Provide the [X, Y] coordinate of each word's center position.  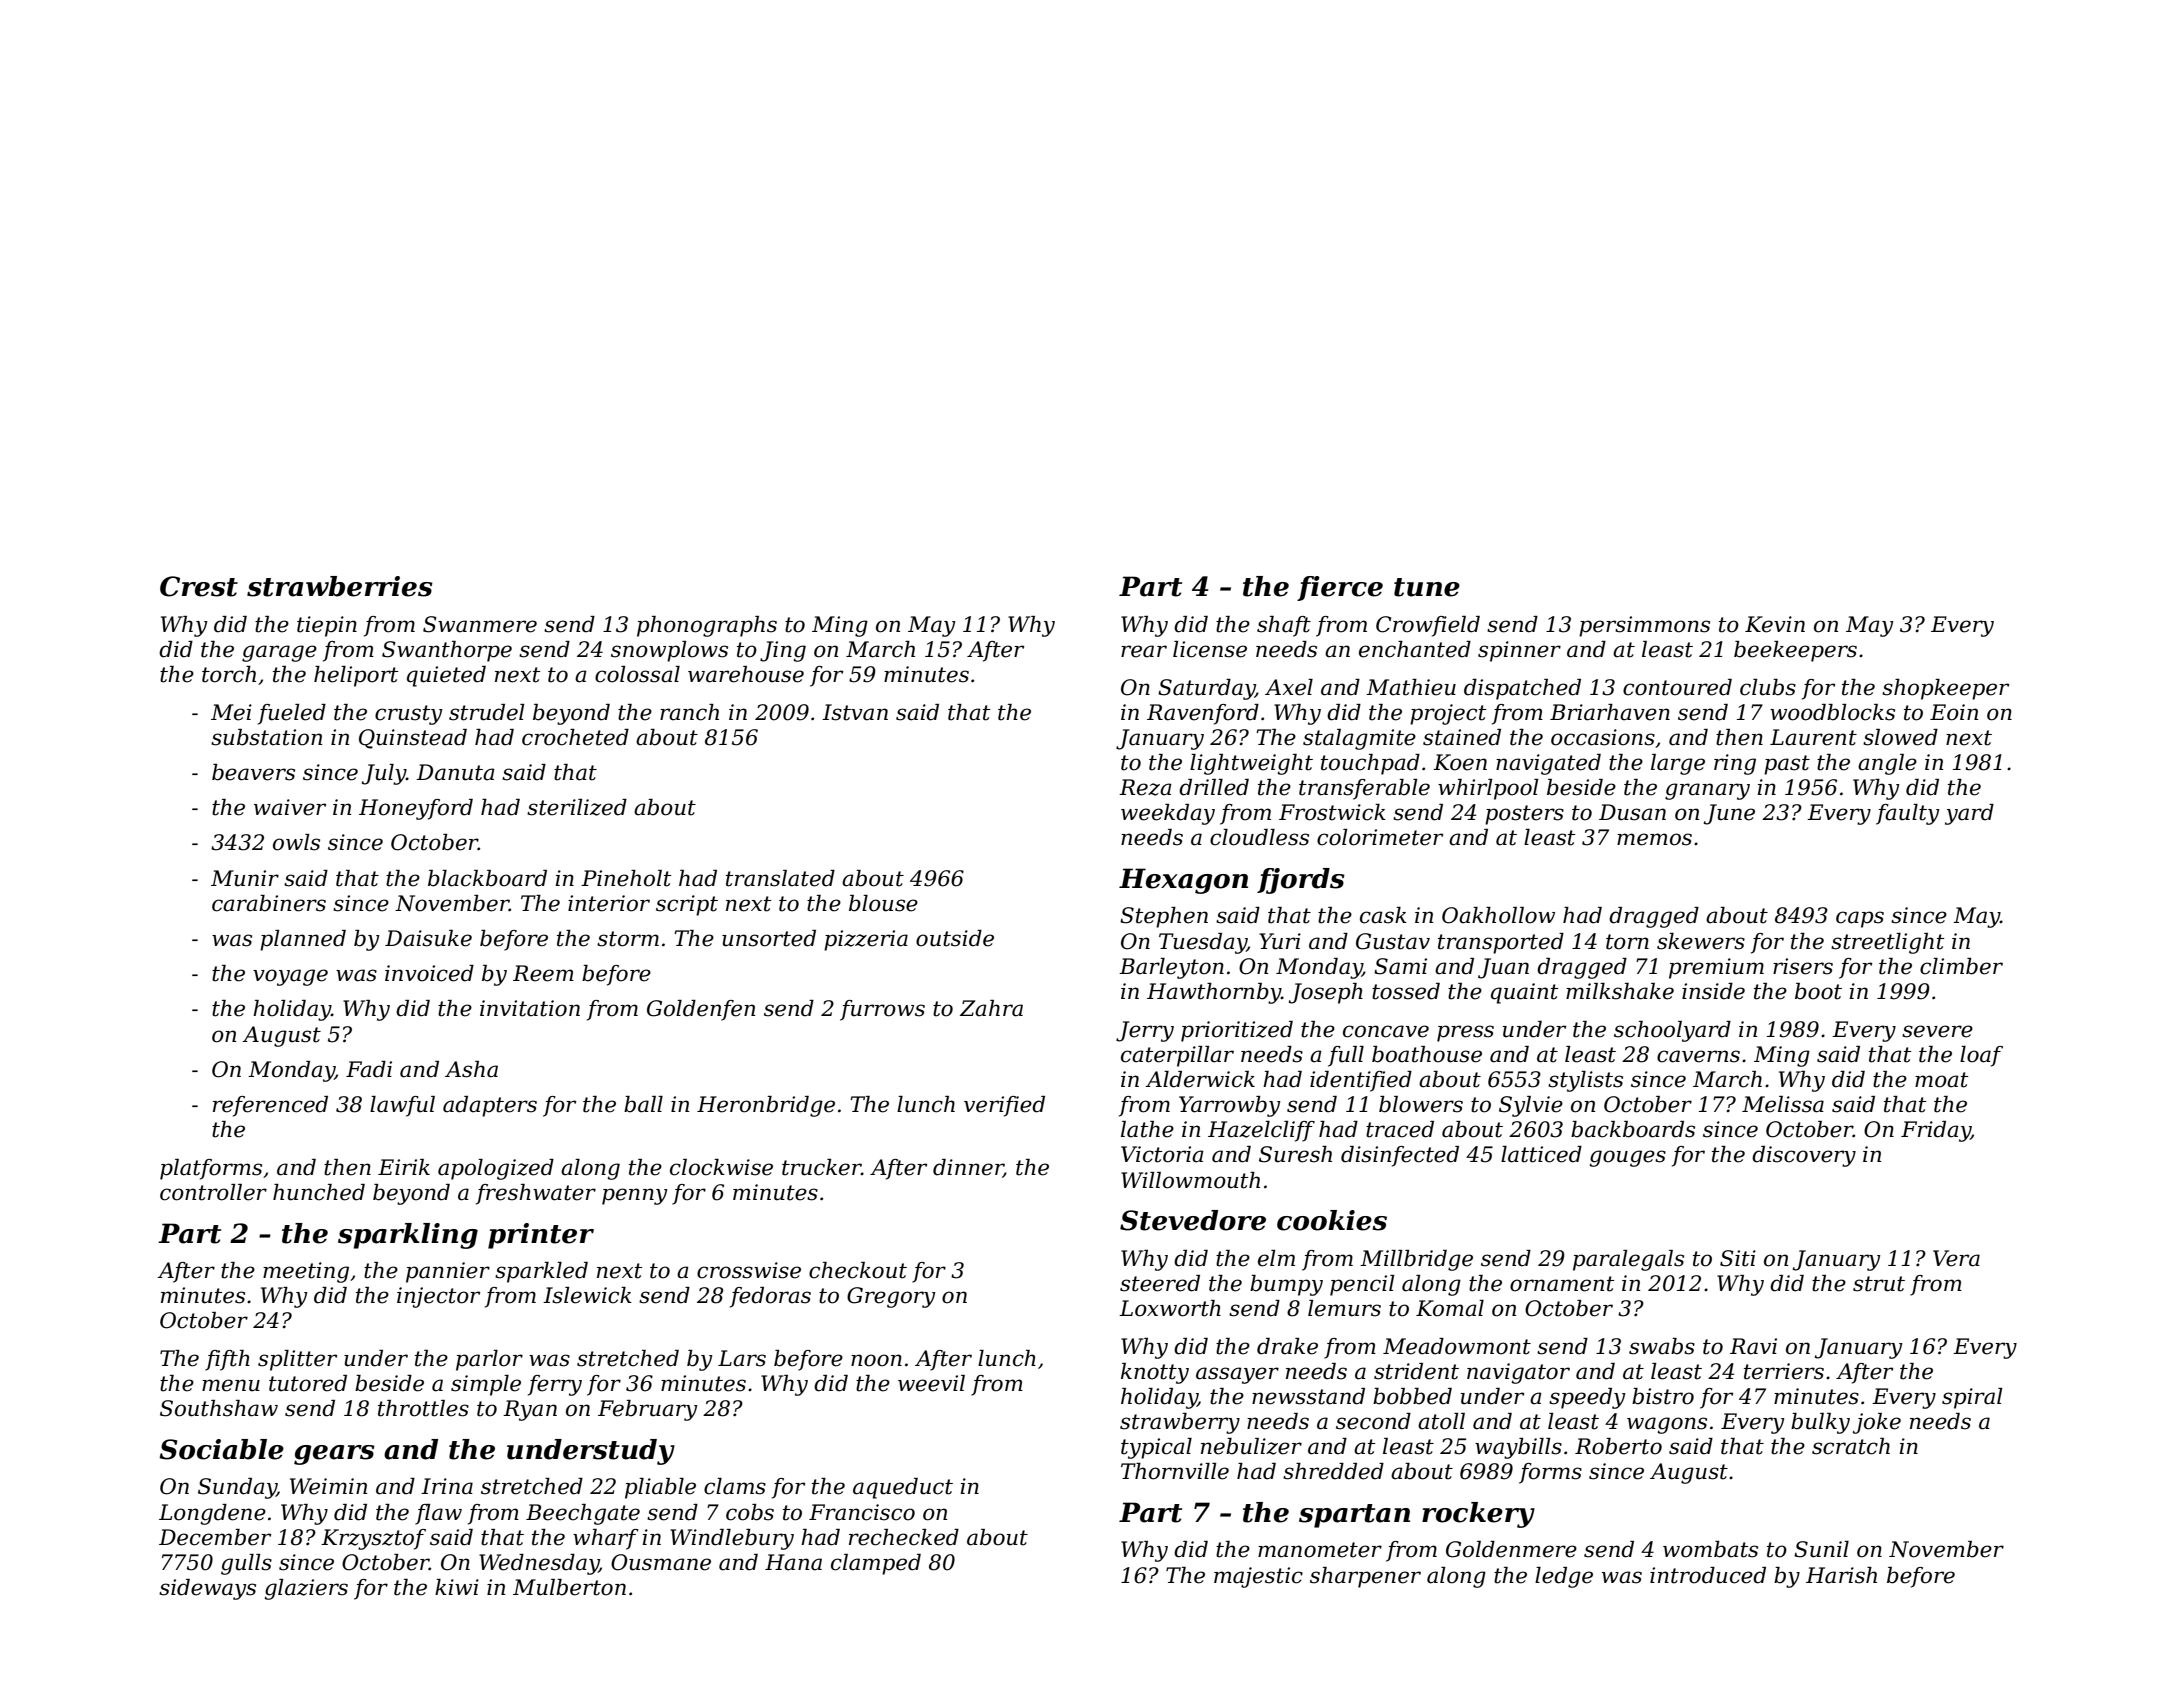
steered [1160, 1283]
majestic [1258, 1577]
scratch [1851, 1446]
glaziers [306, 1589]
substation [266, 737]
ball [643, 1104]
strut [1879, 1284]
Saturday [1206, 689]
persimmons [1644, 626]
